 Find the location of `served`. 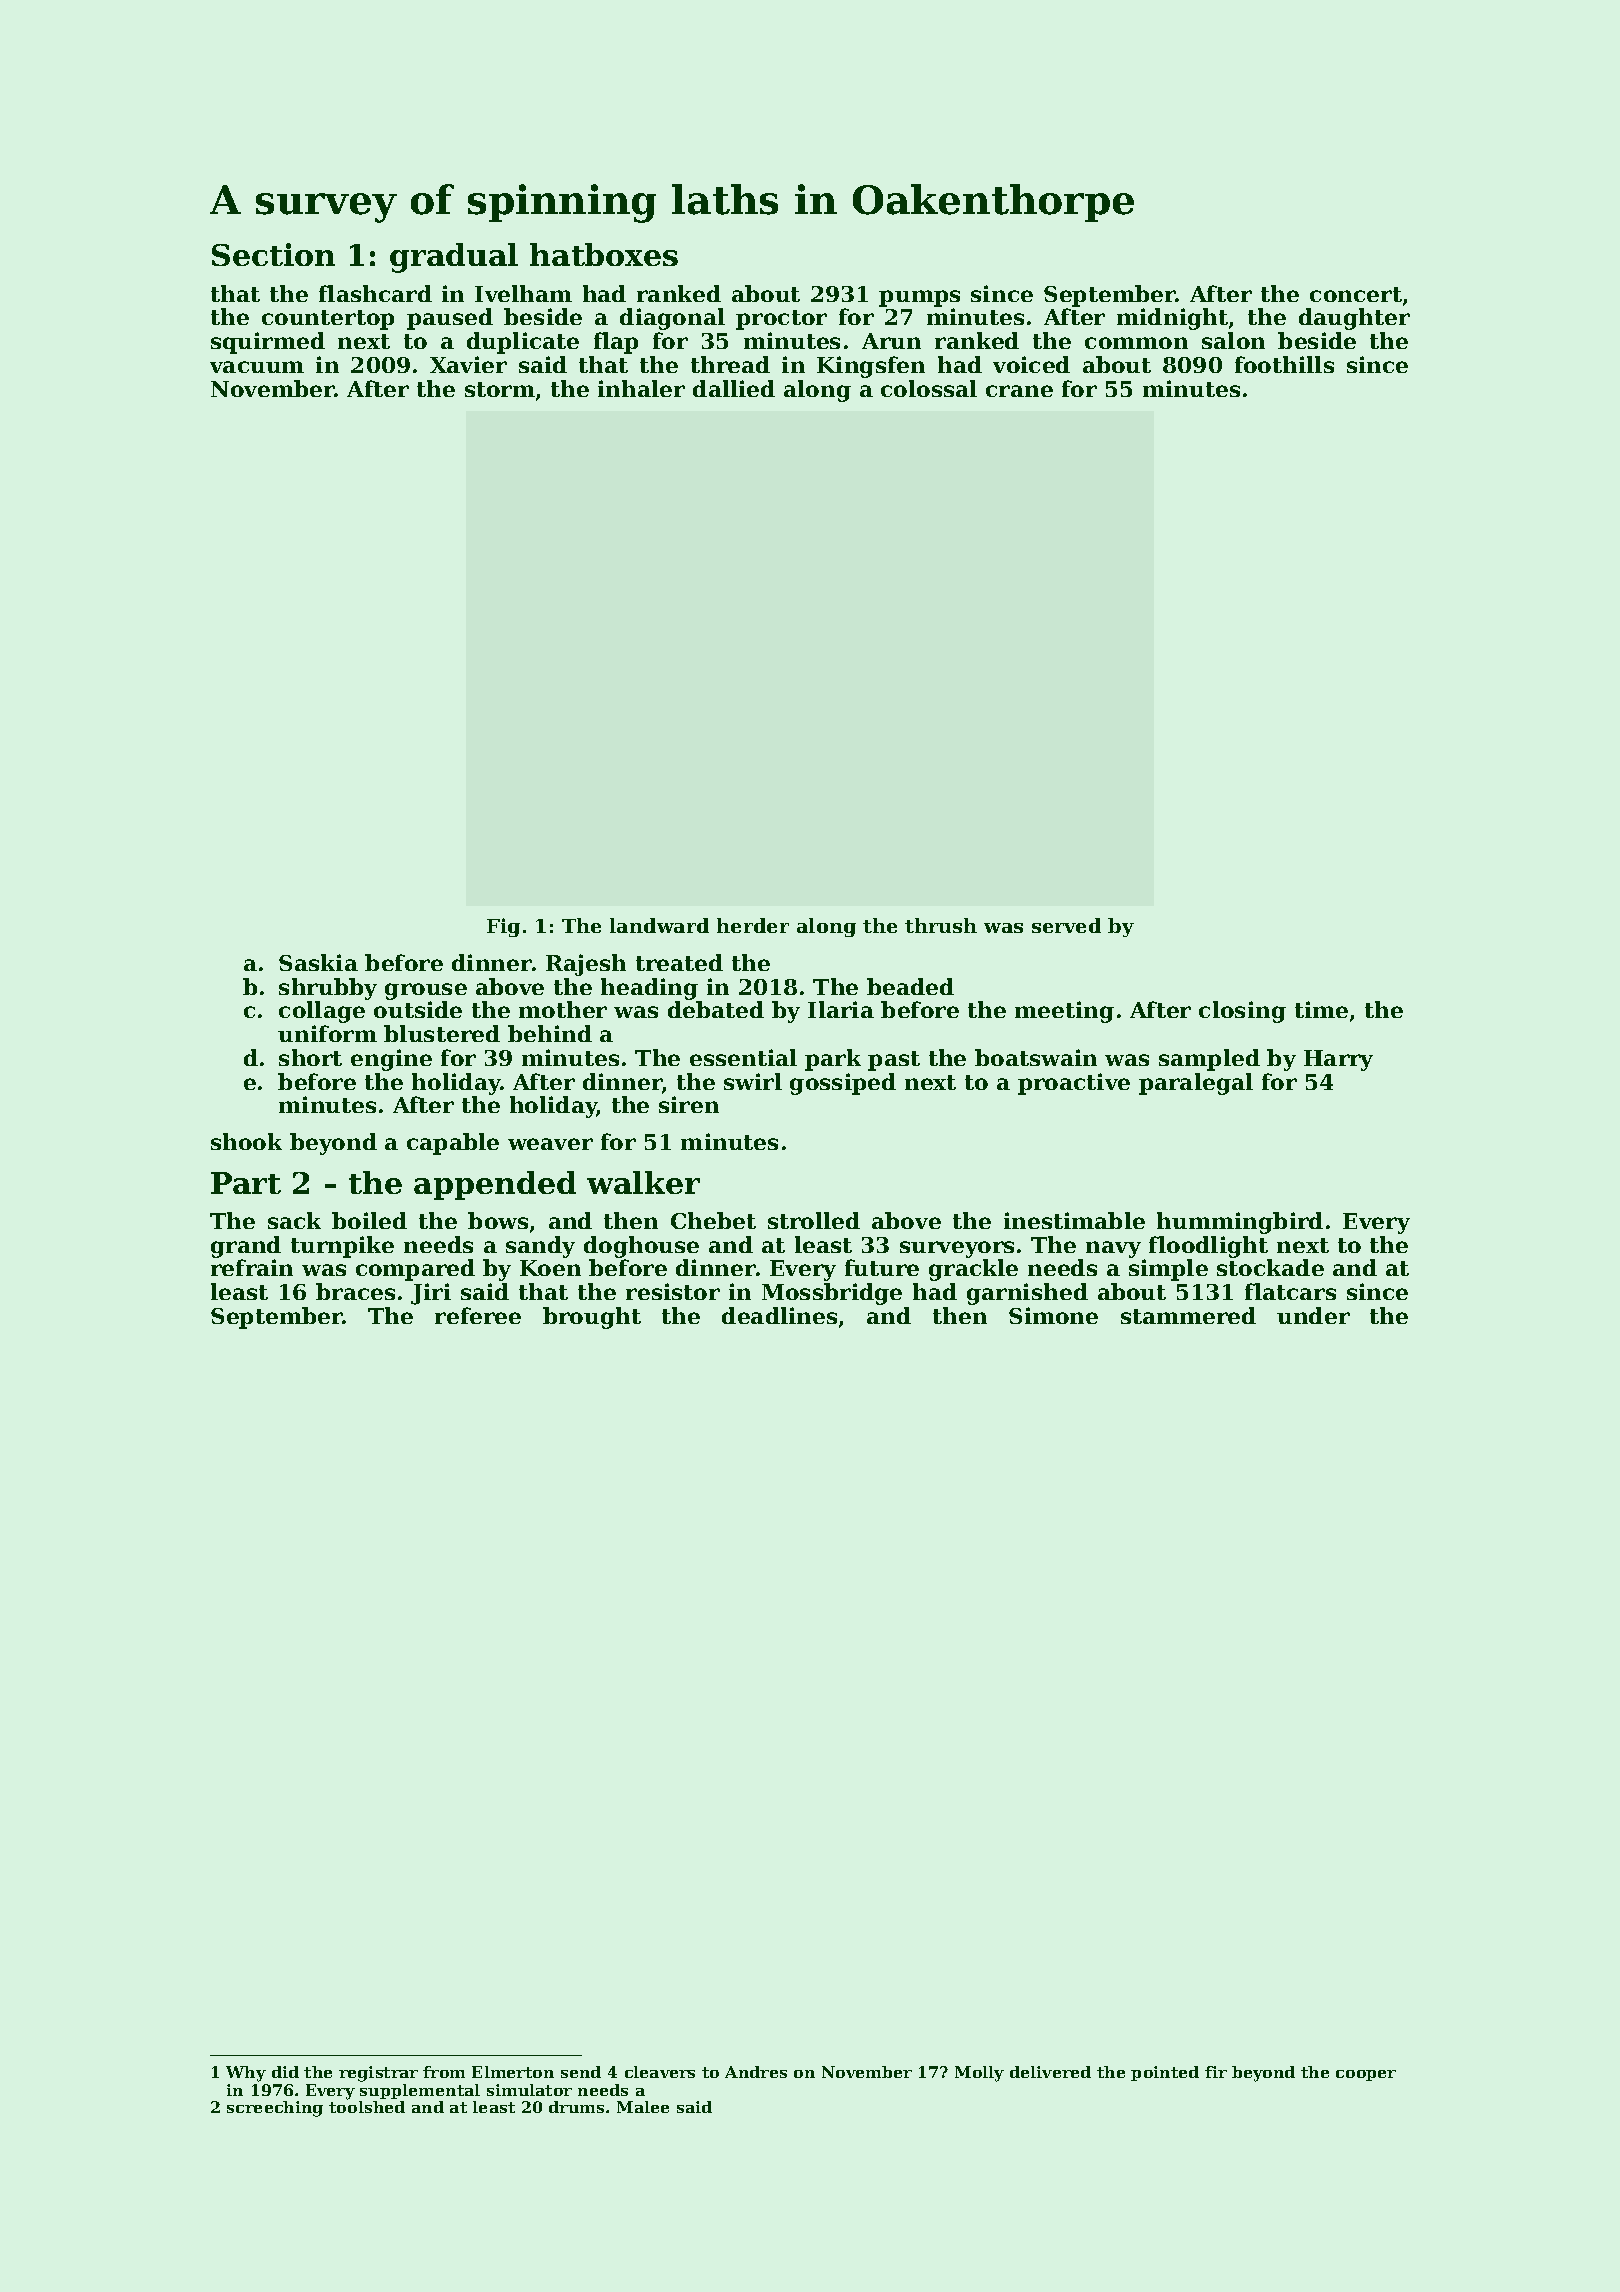

served is located at coordinates (1066, 925).
